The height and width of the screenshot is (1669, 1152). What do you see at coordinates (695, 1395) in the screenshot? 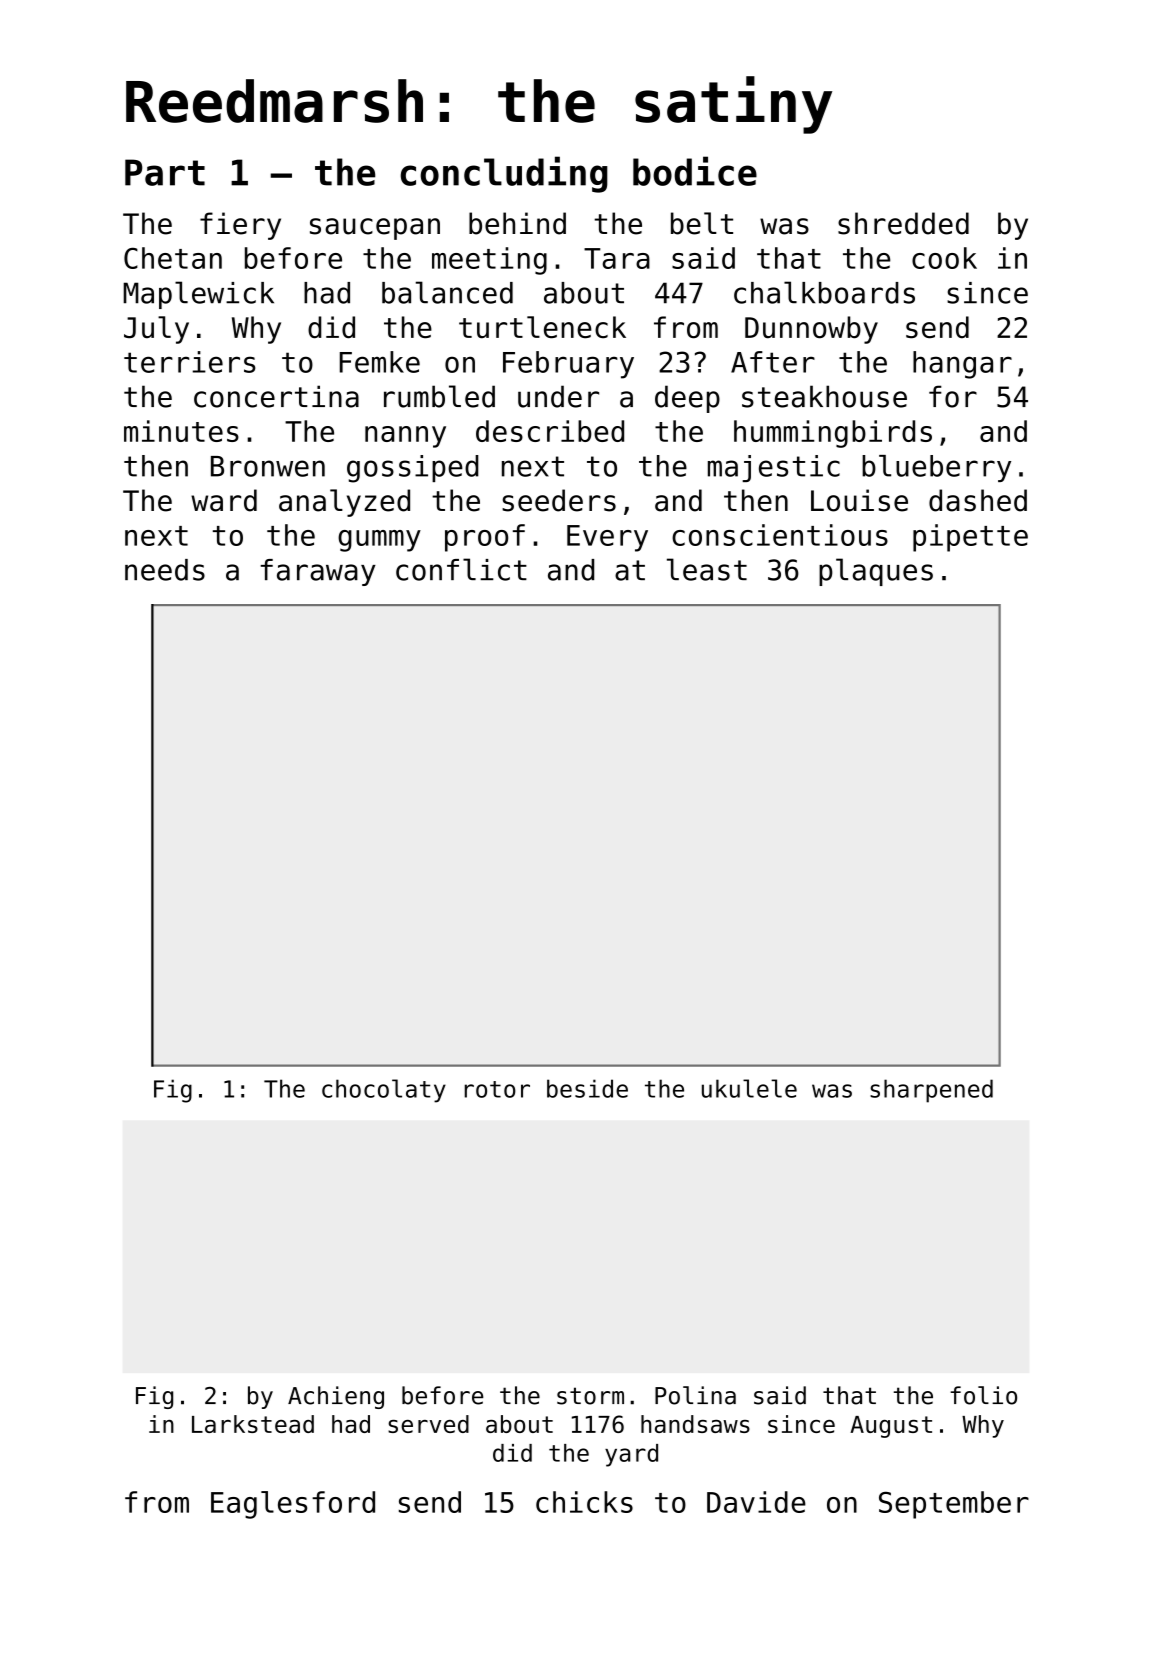
I see `Polina` at bounding box center [695, 1395].
